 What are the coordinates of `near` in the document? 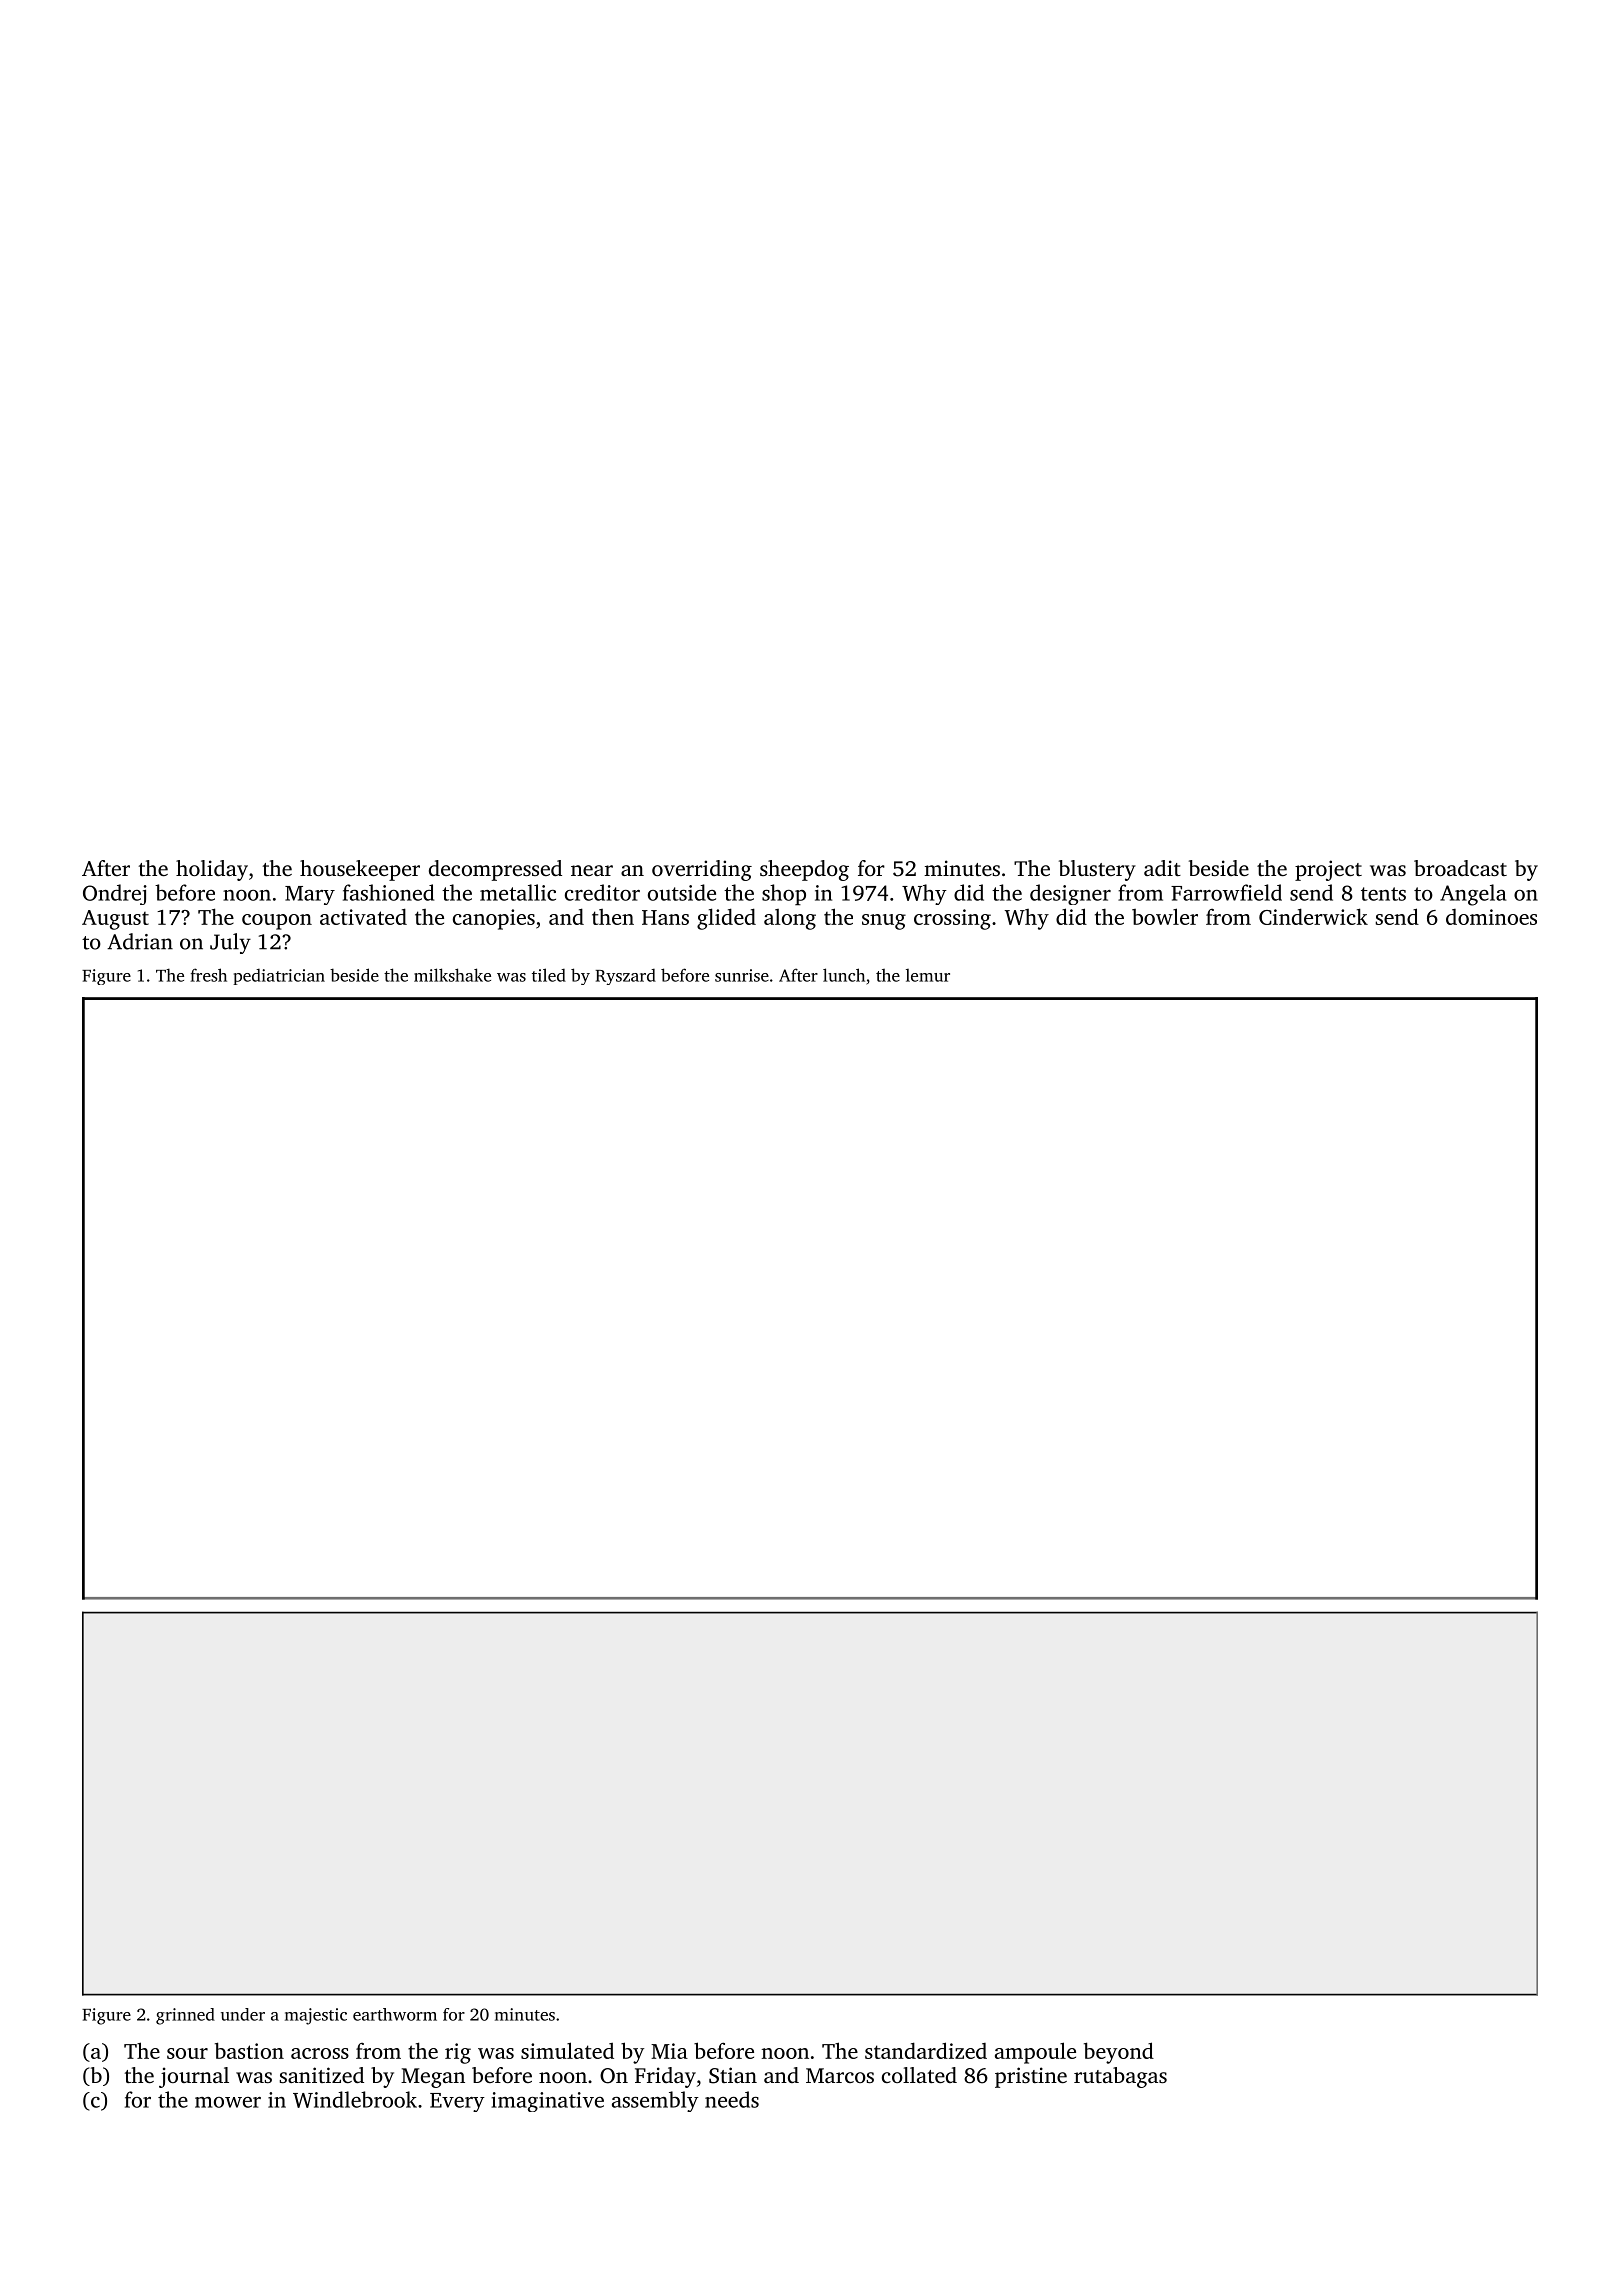 It's located at (592, 870).
